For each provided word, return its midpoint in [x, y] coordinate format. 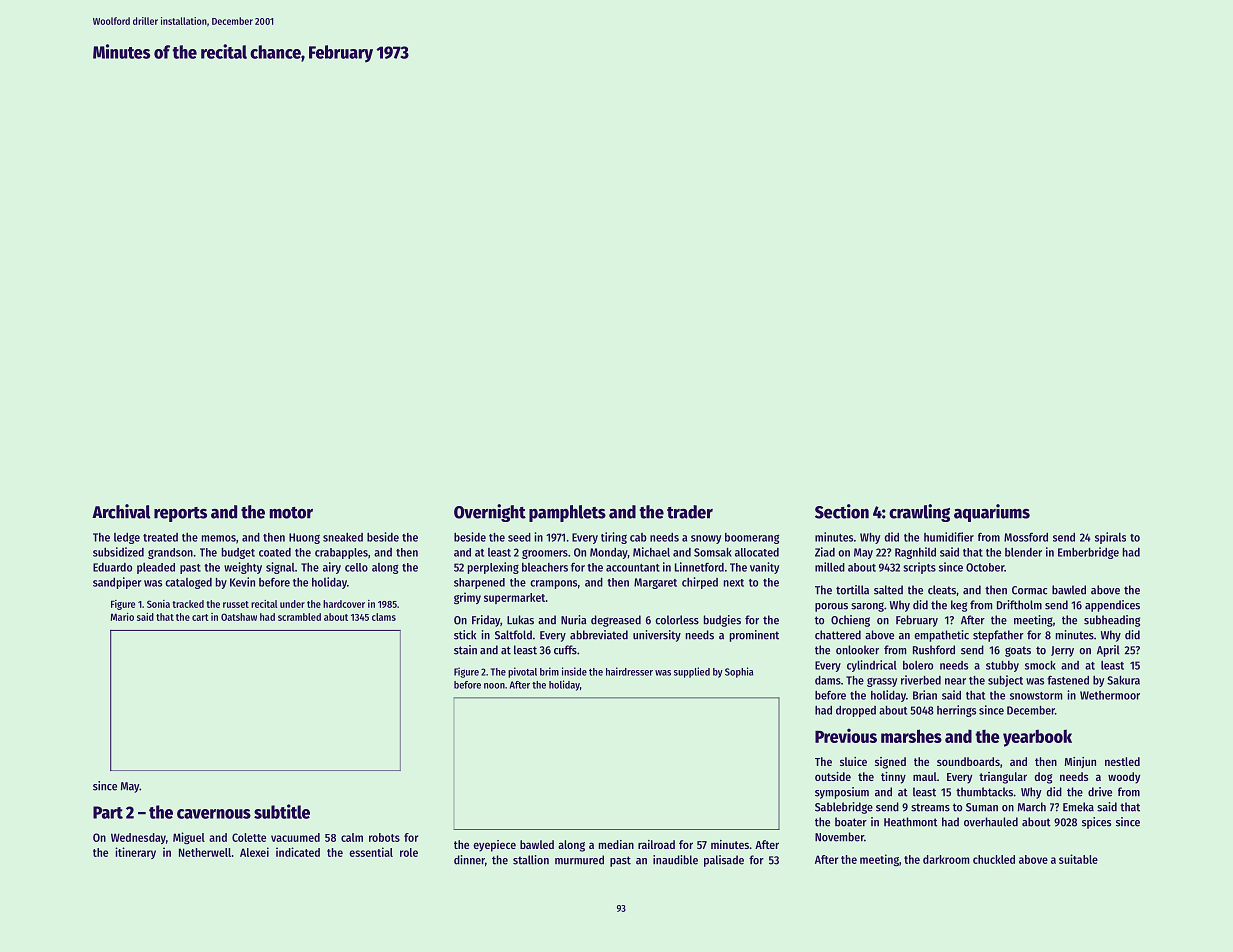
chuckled [994, 859]
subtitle [282, 811]
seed [519, 537]
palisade [724, 861]
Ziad [825, 552]
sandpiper [117, 583]
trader [690, 512]
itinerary [135, 853]
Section [842, 511]
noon [494, 686]
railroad [656, 844]
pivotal [522, 672]
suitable [1078, 859]
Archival [121, 511]
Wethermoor [1110, 695]
